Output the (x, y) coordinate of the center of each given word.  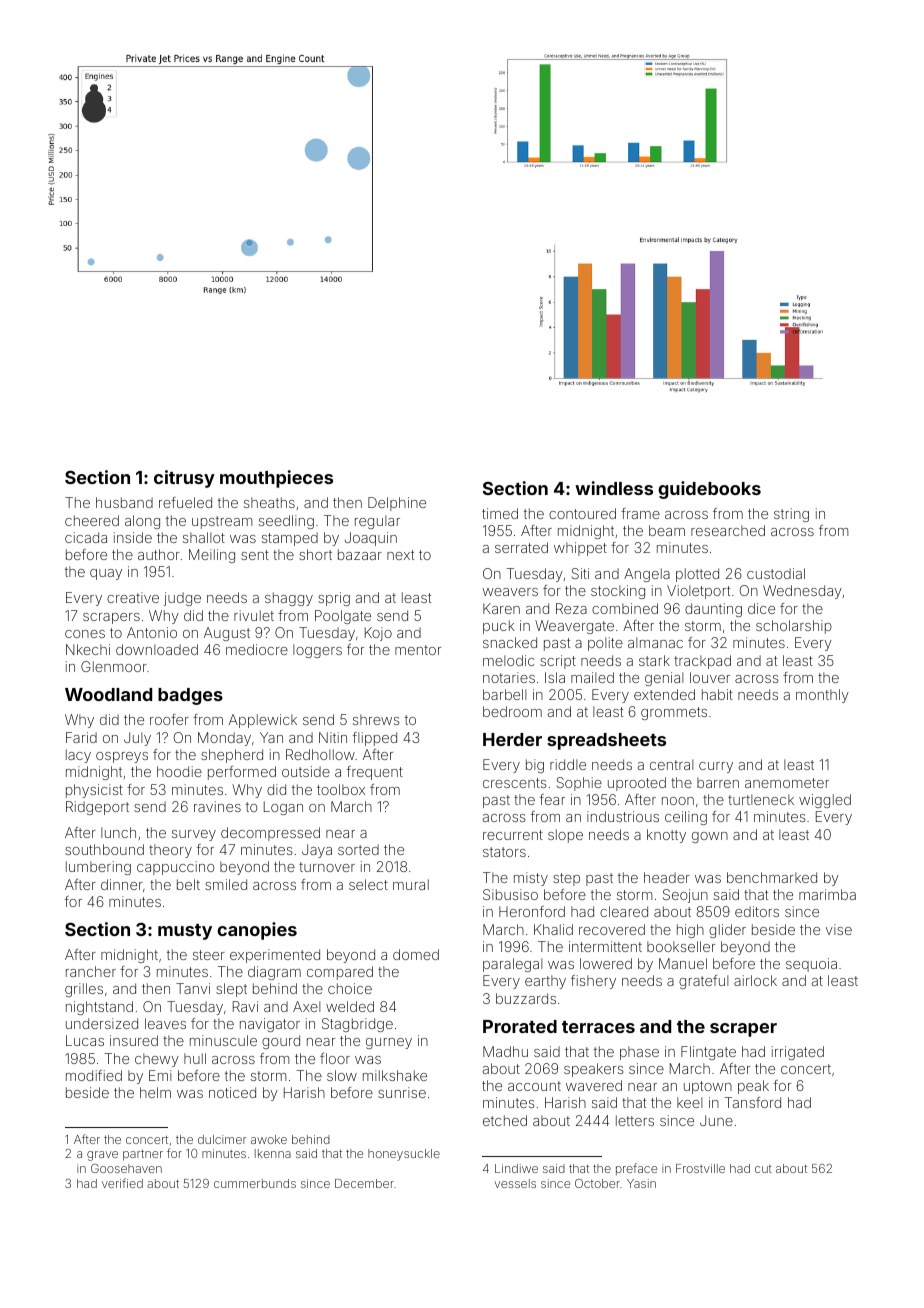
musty (185, 932)
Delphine (397, 504)
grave (102, 1156)
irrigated (798, 1053)
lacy (78, 756)
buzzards (526, 998)
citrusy (184, 479)
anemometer (787, 783)
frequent (375, 773)
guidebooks (709, 490)
